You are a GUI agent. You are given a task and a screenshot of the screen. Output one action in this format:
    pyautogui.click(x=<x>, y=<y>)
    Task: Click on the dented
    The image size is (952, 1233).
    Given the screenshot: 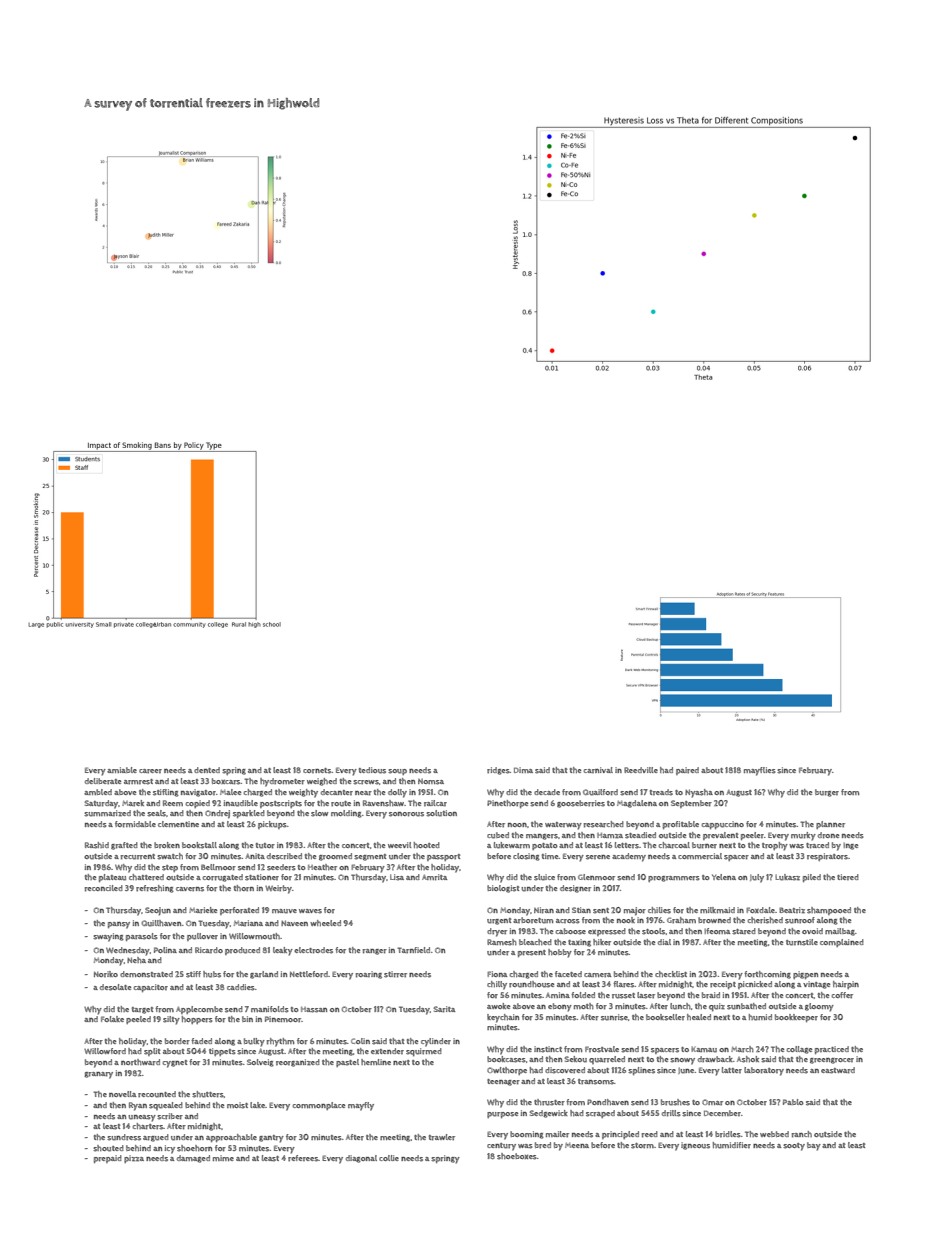 What is the action you would take?
    pyautogui.click(x=207, y=770)
